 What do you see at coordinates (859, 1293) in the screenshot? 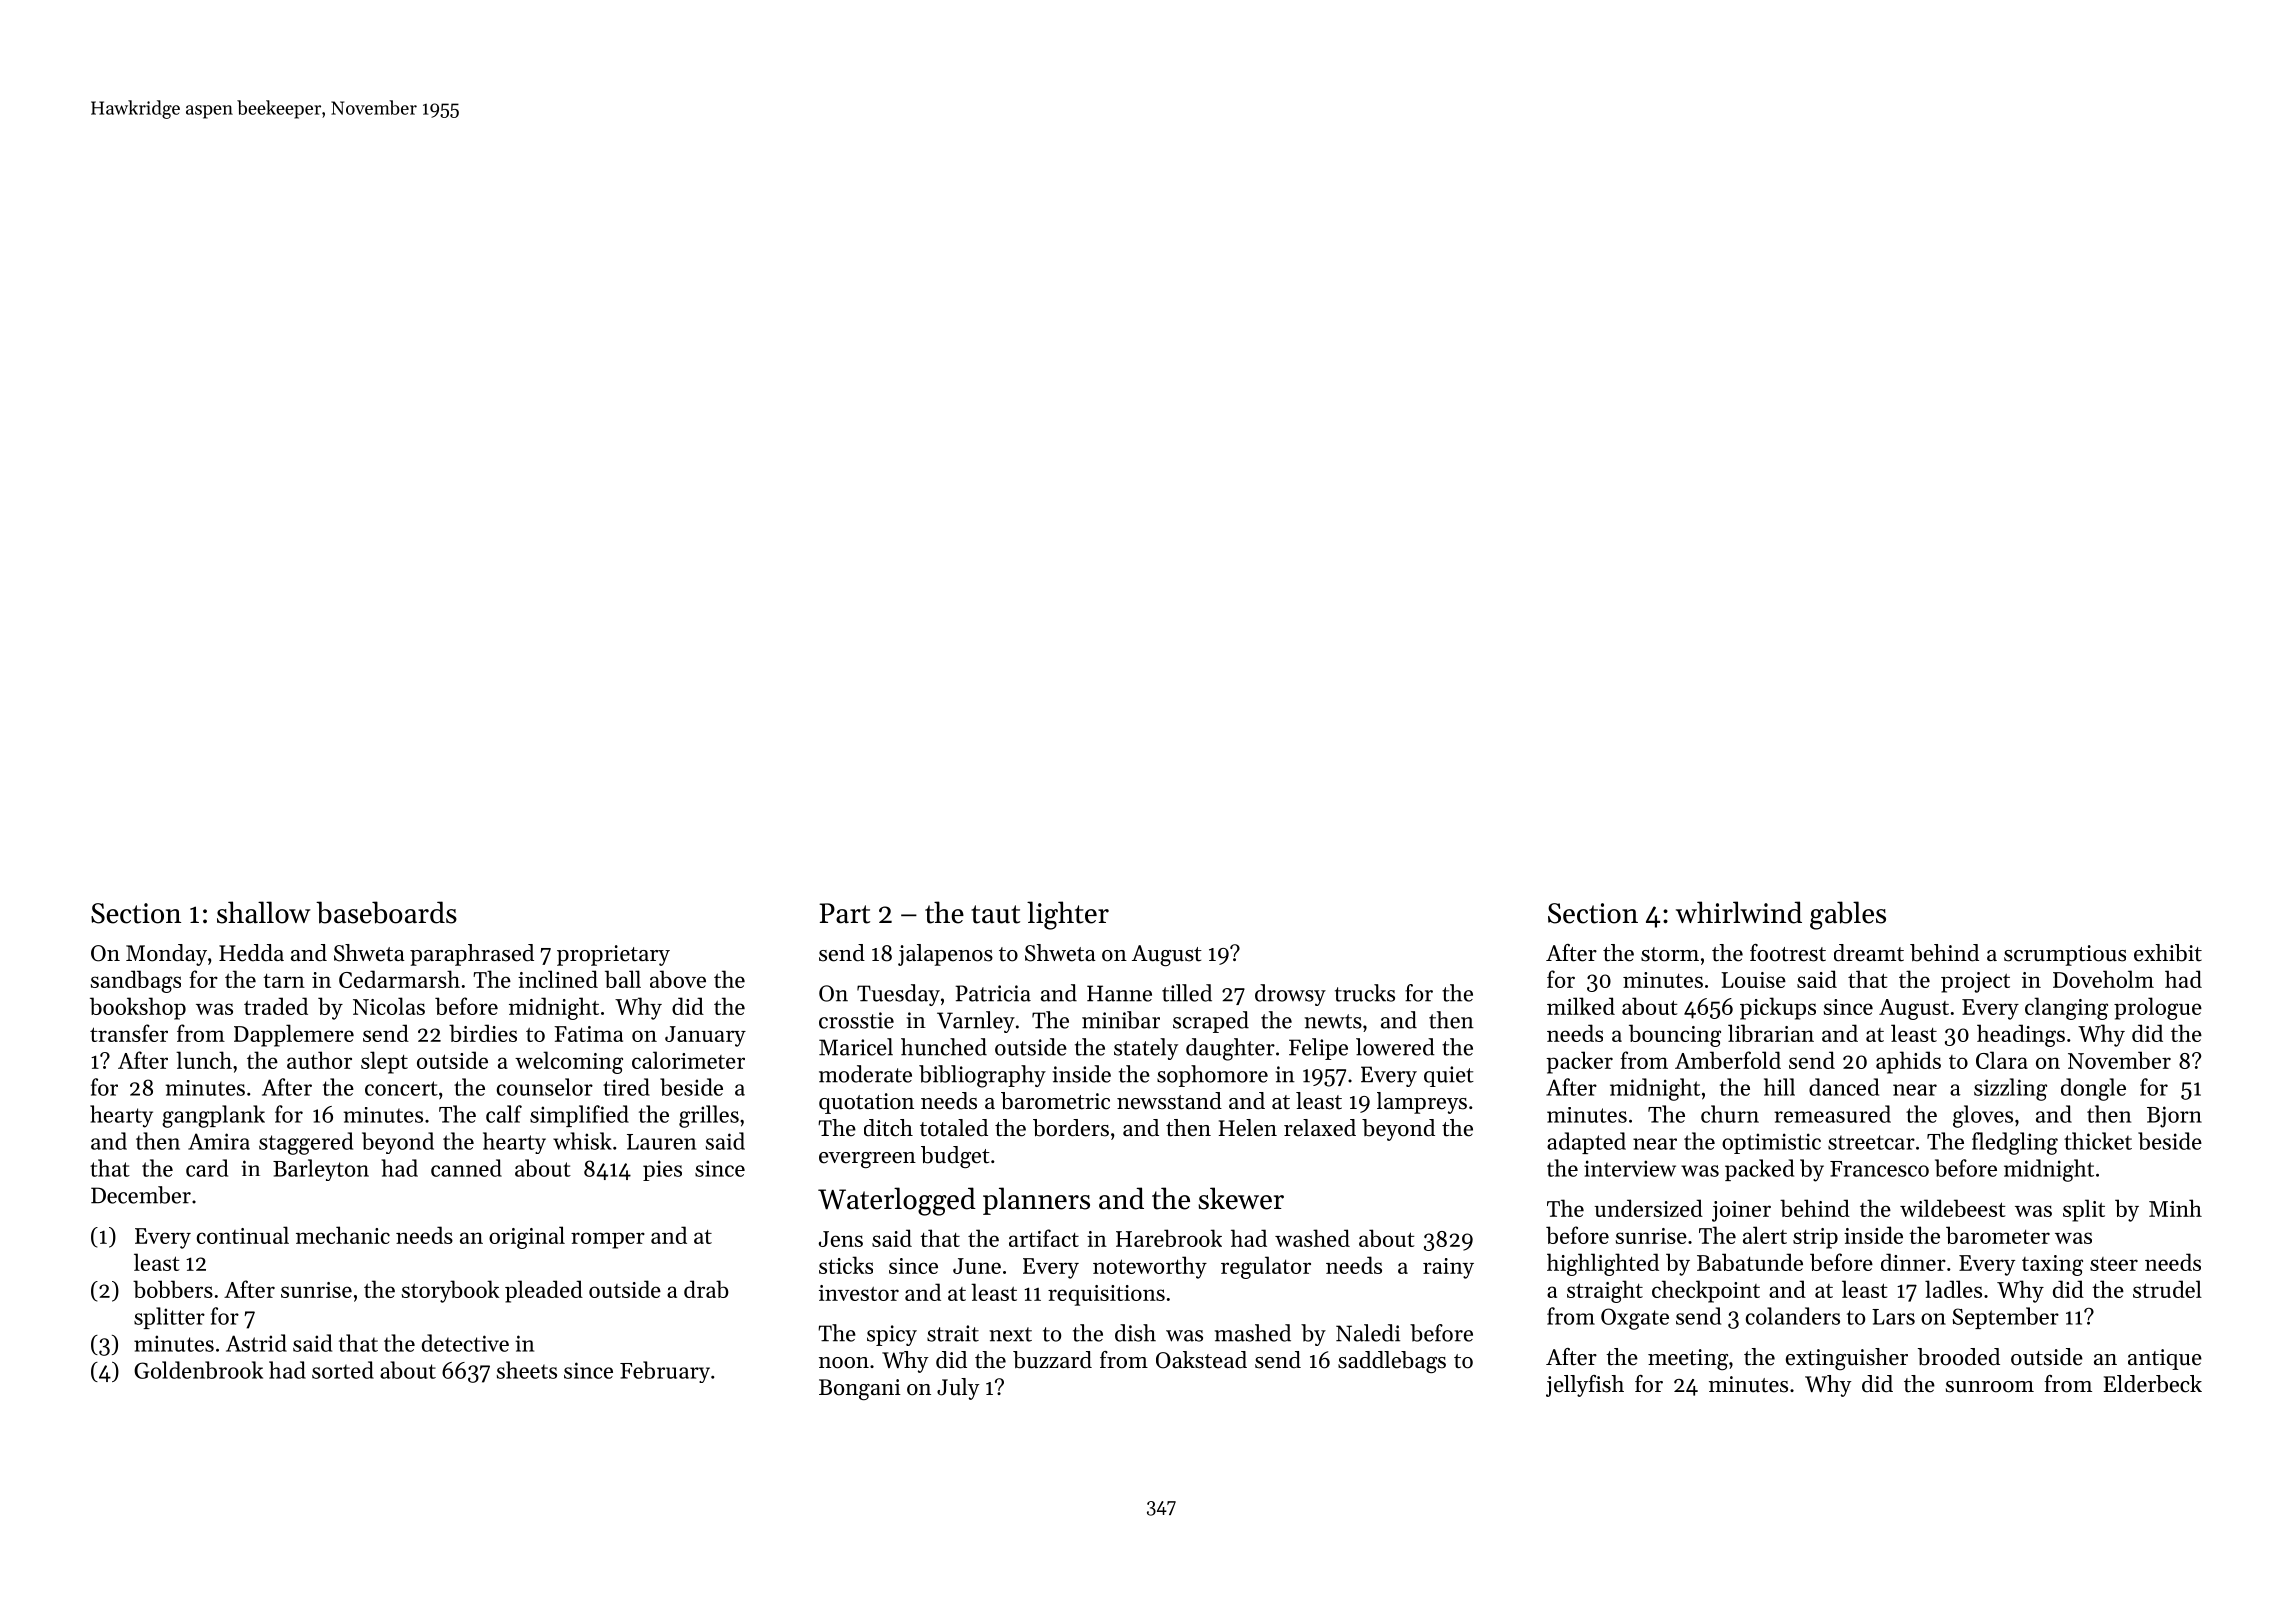
I see `investor` at bounding box center [859, 1293].
